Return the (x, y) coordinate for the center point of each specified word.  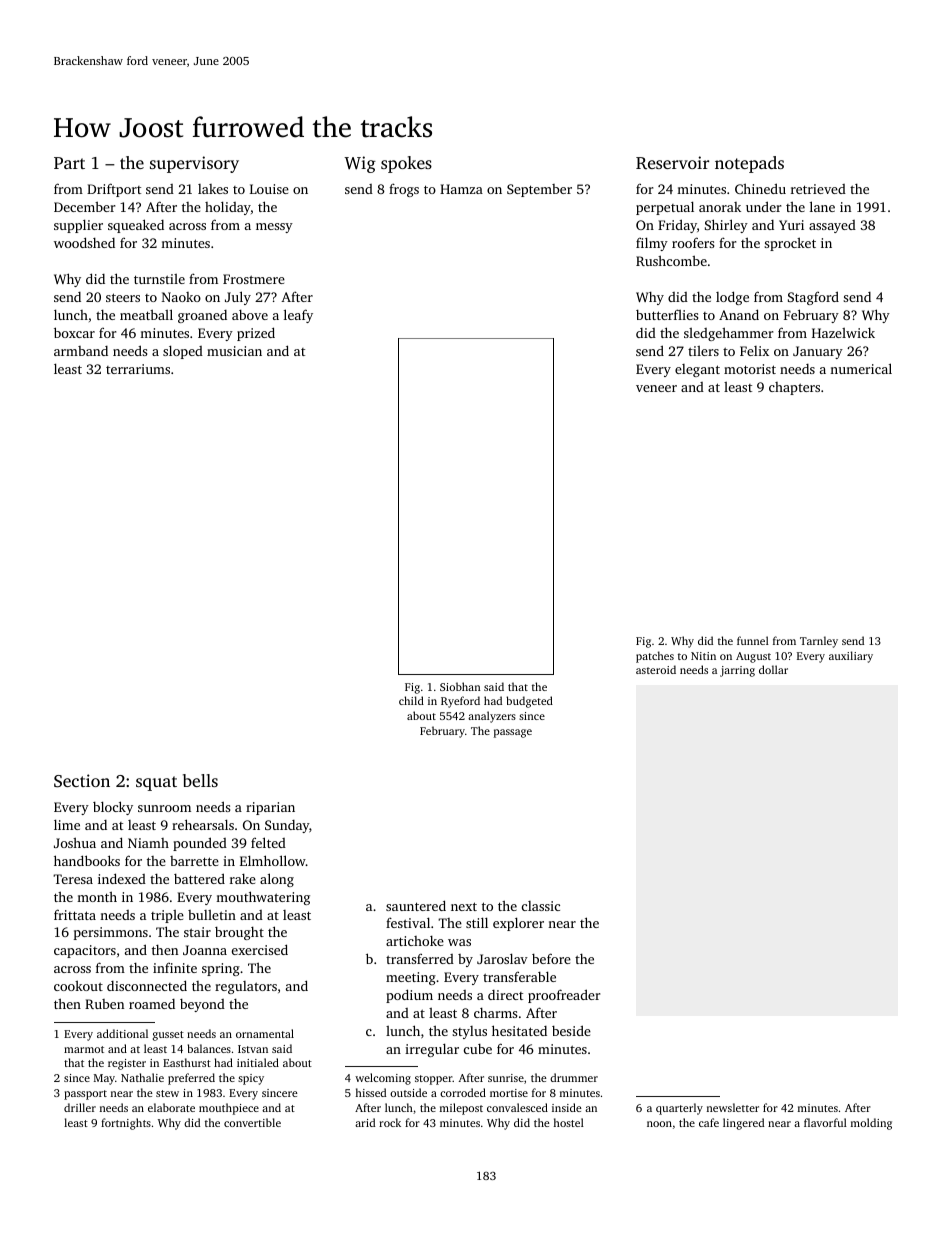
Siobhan (460, 686)
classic (541, 906)
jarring (737, 671)
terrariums (138, 369)
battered (199, 878)
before (551, 958)
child (411, 700)
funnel (753, 640)
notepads (749, 164)
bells (200, 780)
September (539, 190)
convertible (252, 1122)
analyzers (492, 717)
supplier (78, 226)
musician (234, 351)
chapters (794, 388)
